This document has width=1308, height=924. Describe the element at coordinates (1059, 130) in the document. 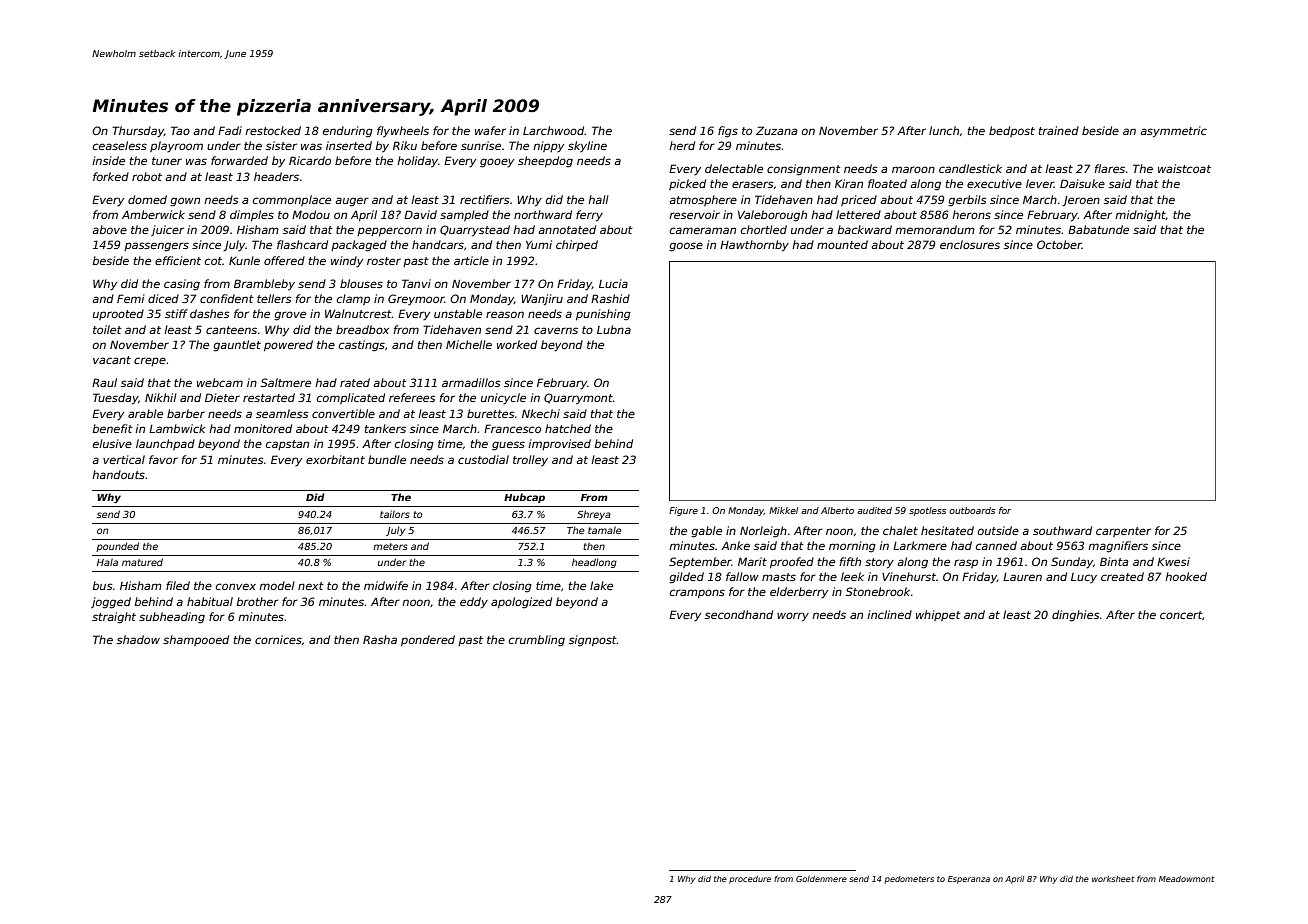

I see `trained` at that location.
